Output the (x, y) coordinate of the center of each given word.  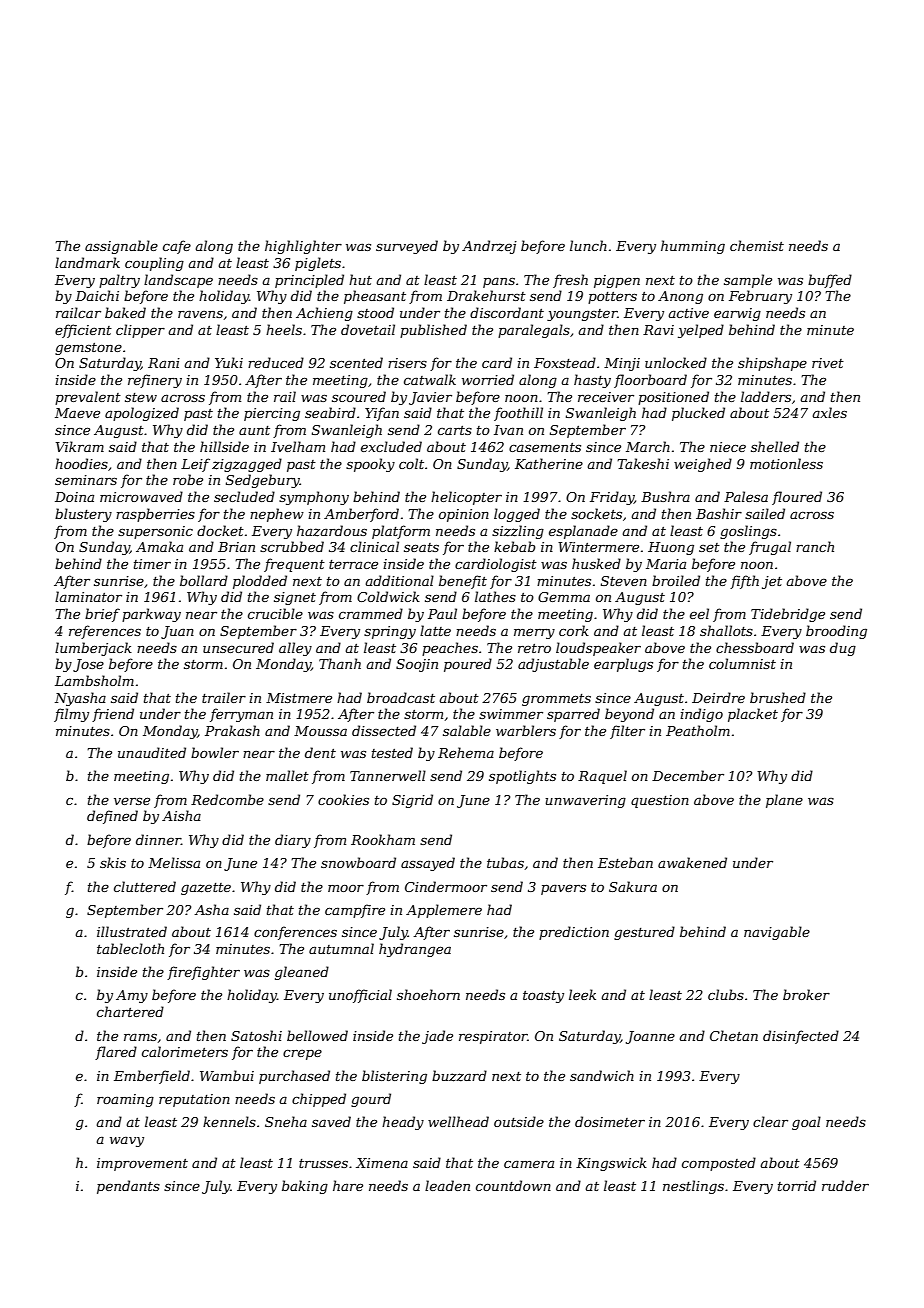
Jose (88, 665)
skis (113, 862)
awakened (692, 862)
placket (753, 715)
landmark (87, 262)
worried (488, 379)
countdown (513, 1185)
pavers (563, 889)
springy (390, 632)
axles (829, 412)
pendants (128, 1187)
